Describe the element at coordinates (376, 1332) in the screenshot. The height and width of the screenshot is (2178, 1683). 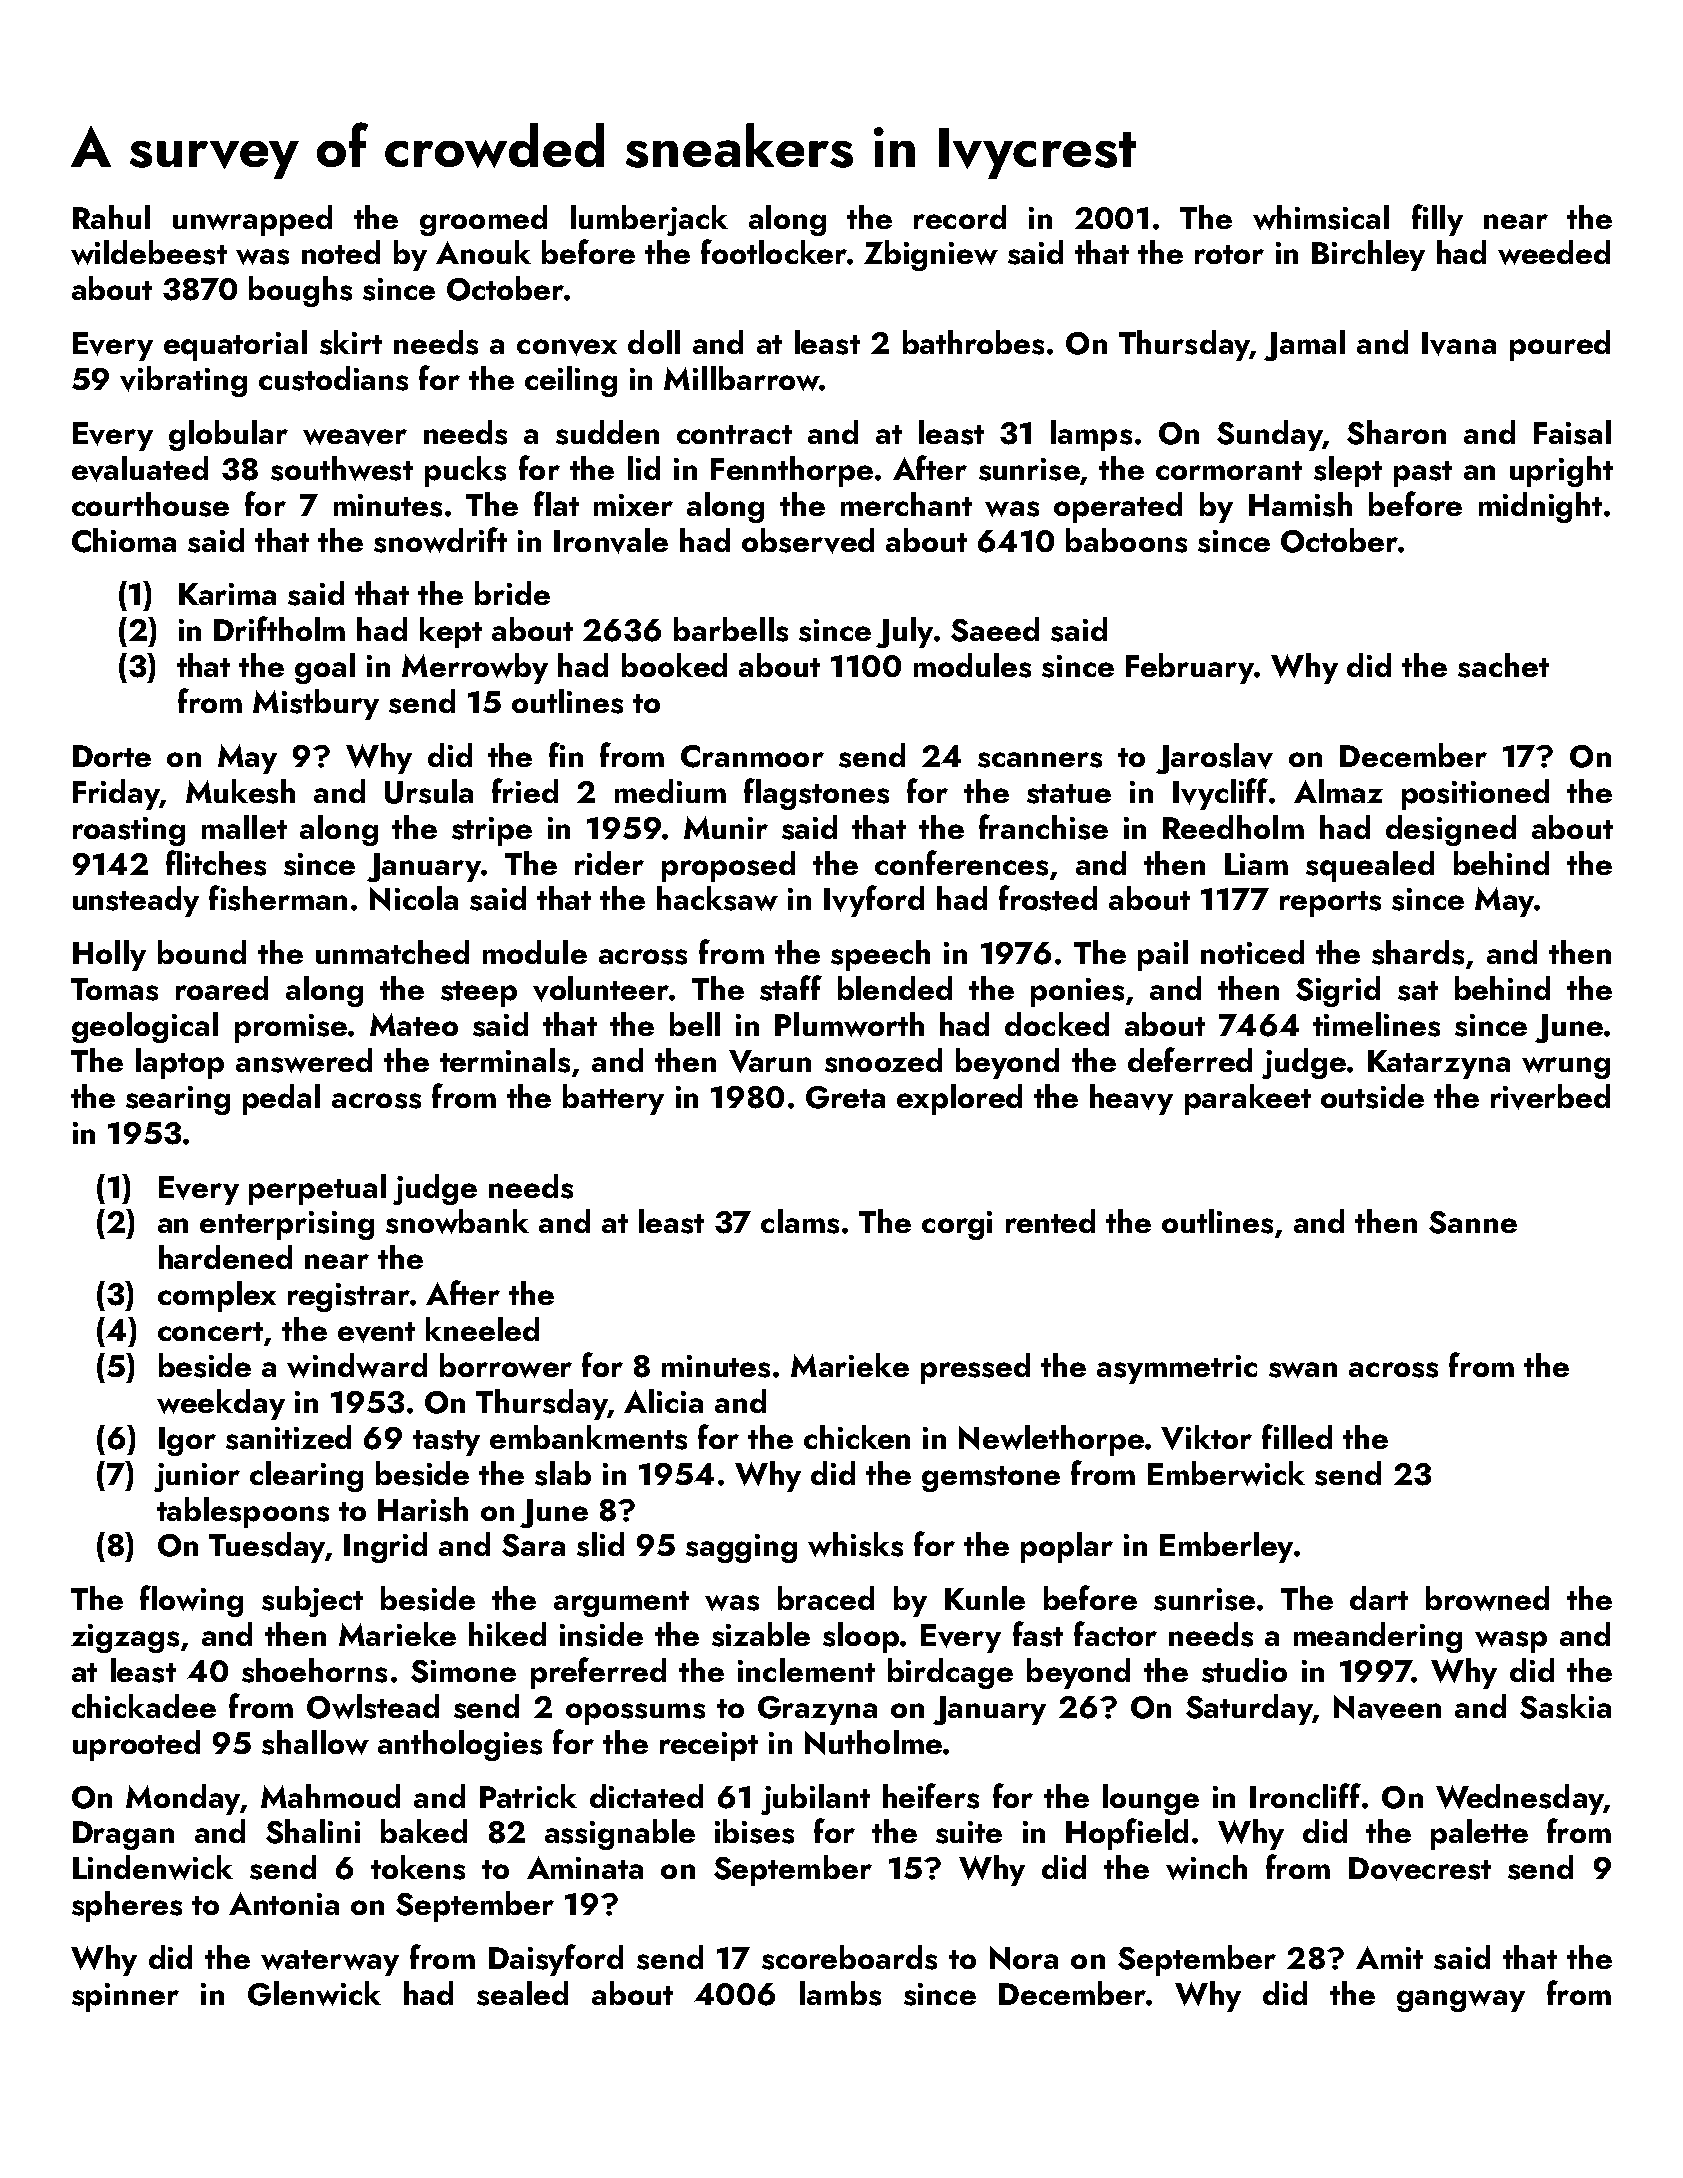
I see `event` at that location.
